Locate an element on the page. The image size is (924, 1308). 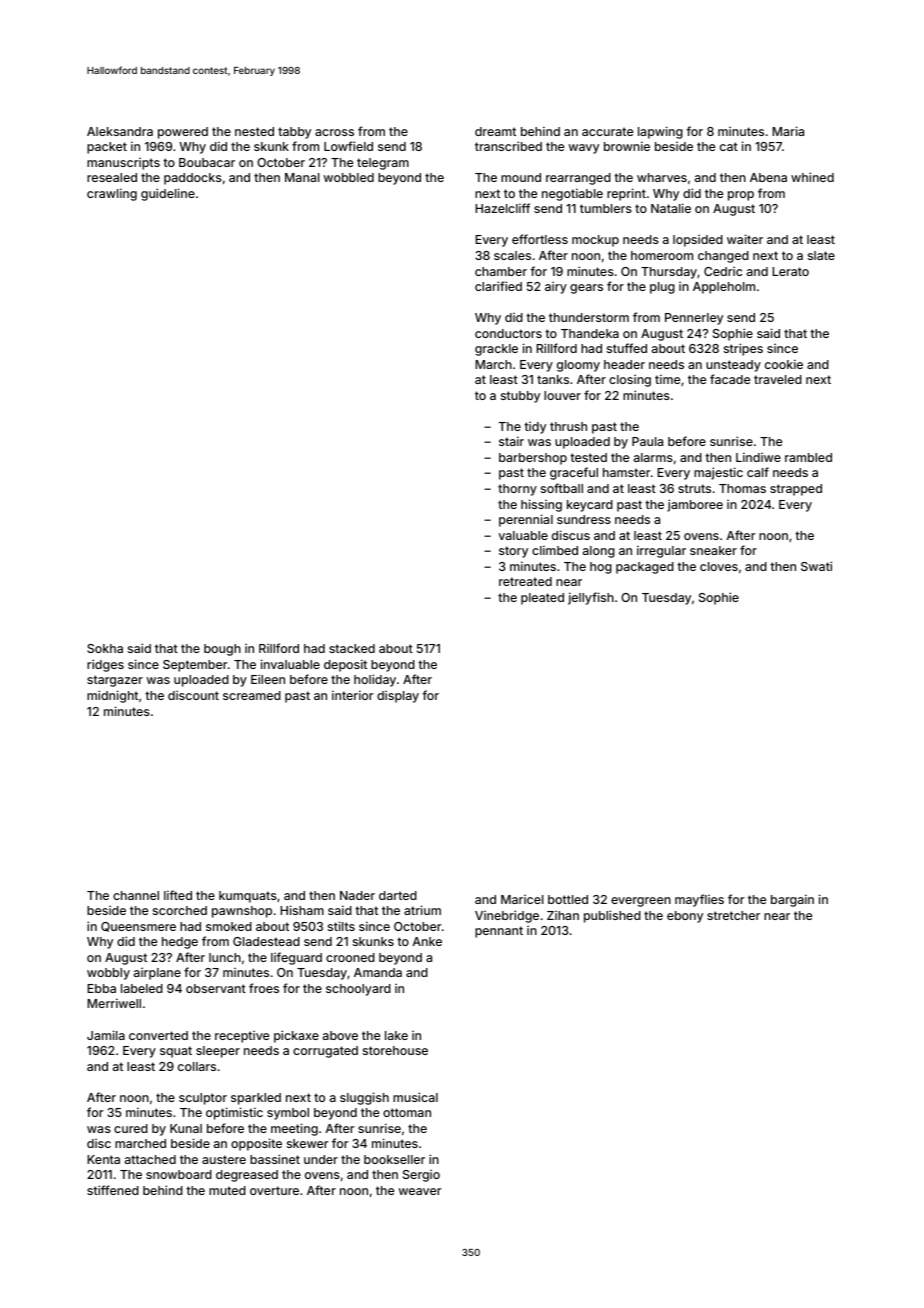
powered is located at coordinates (183, 133).
